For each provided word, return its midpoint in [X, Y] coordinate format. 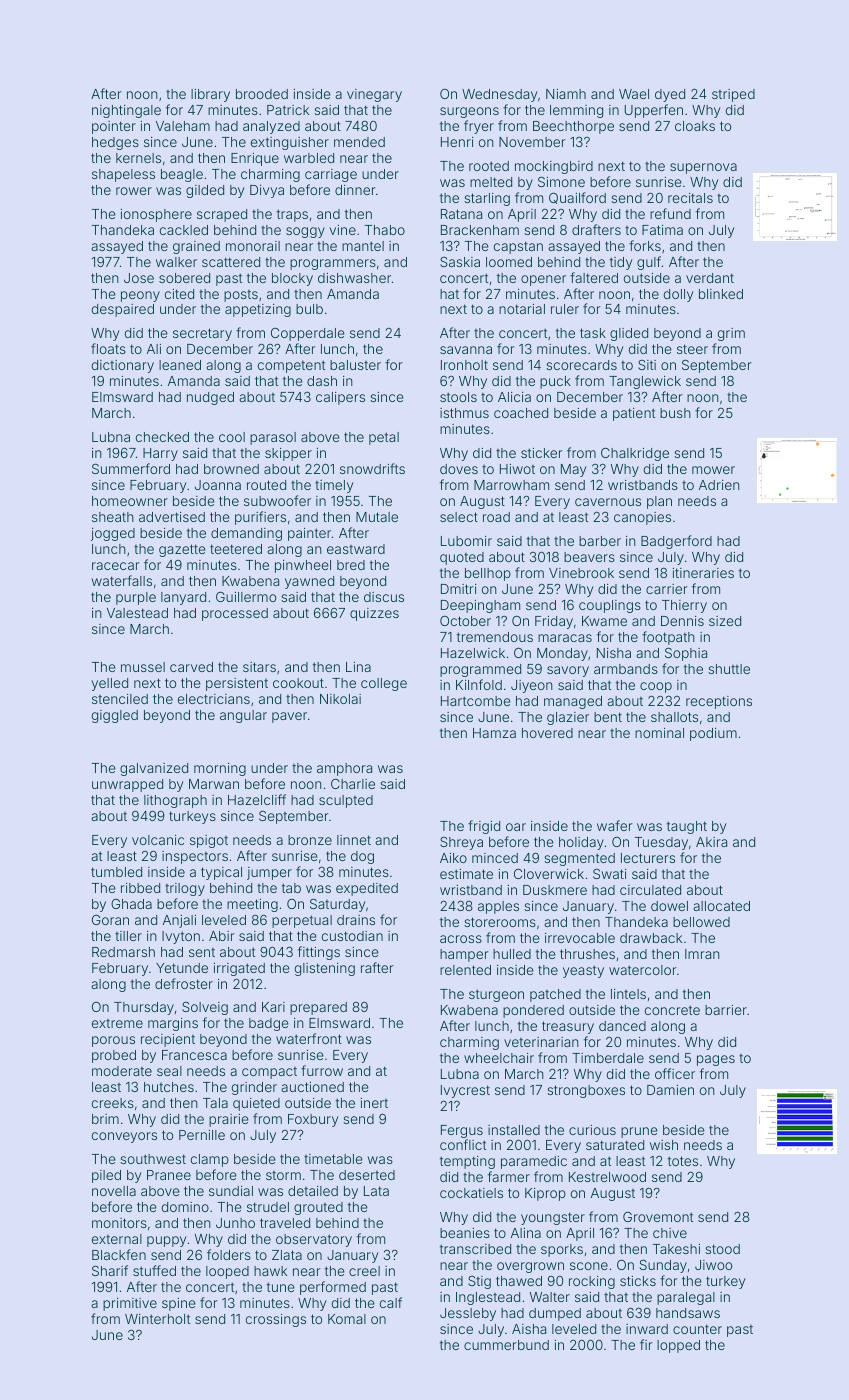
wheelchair [499, 1058]
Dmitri [458, 589]
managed [573, 702]
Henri [457, 142]
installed [514, 1130]
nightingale [126, 111]
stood [722, 1249]
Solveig [205, 1008]
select [459, 517]
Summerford [131, 468]
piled [106, 1176]
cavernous [608, 502]
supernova [703, 168]
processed [235, 614]
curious [592, 1130]
